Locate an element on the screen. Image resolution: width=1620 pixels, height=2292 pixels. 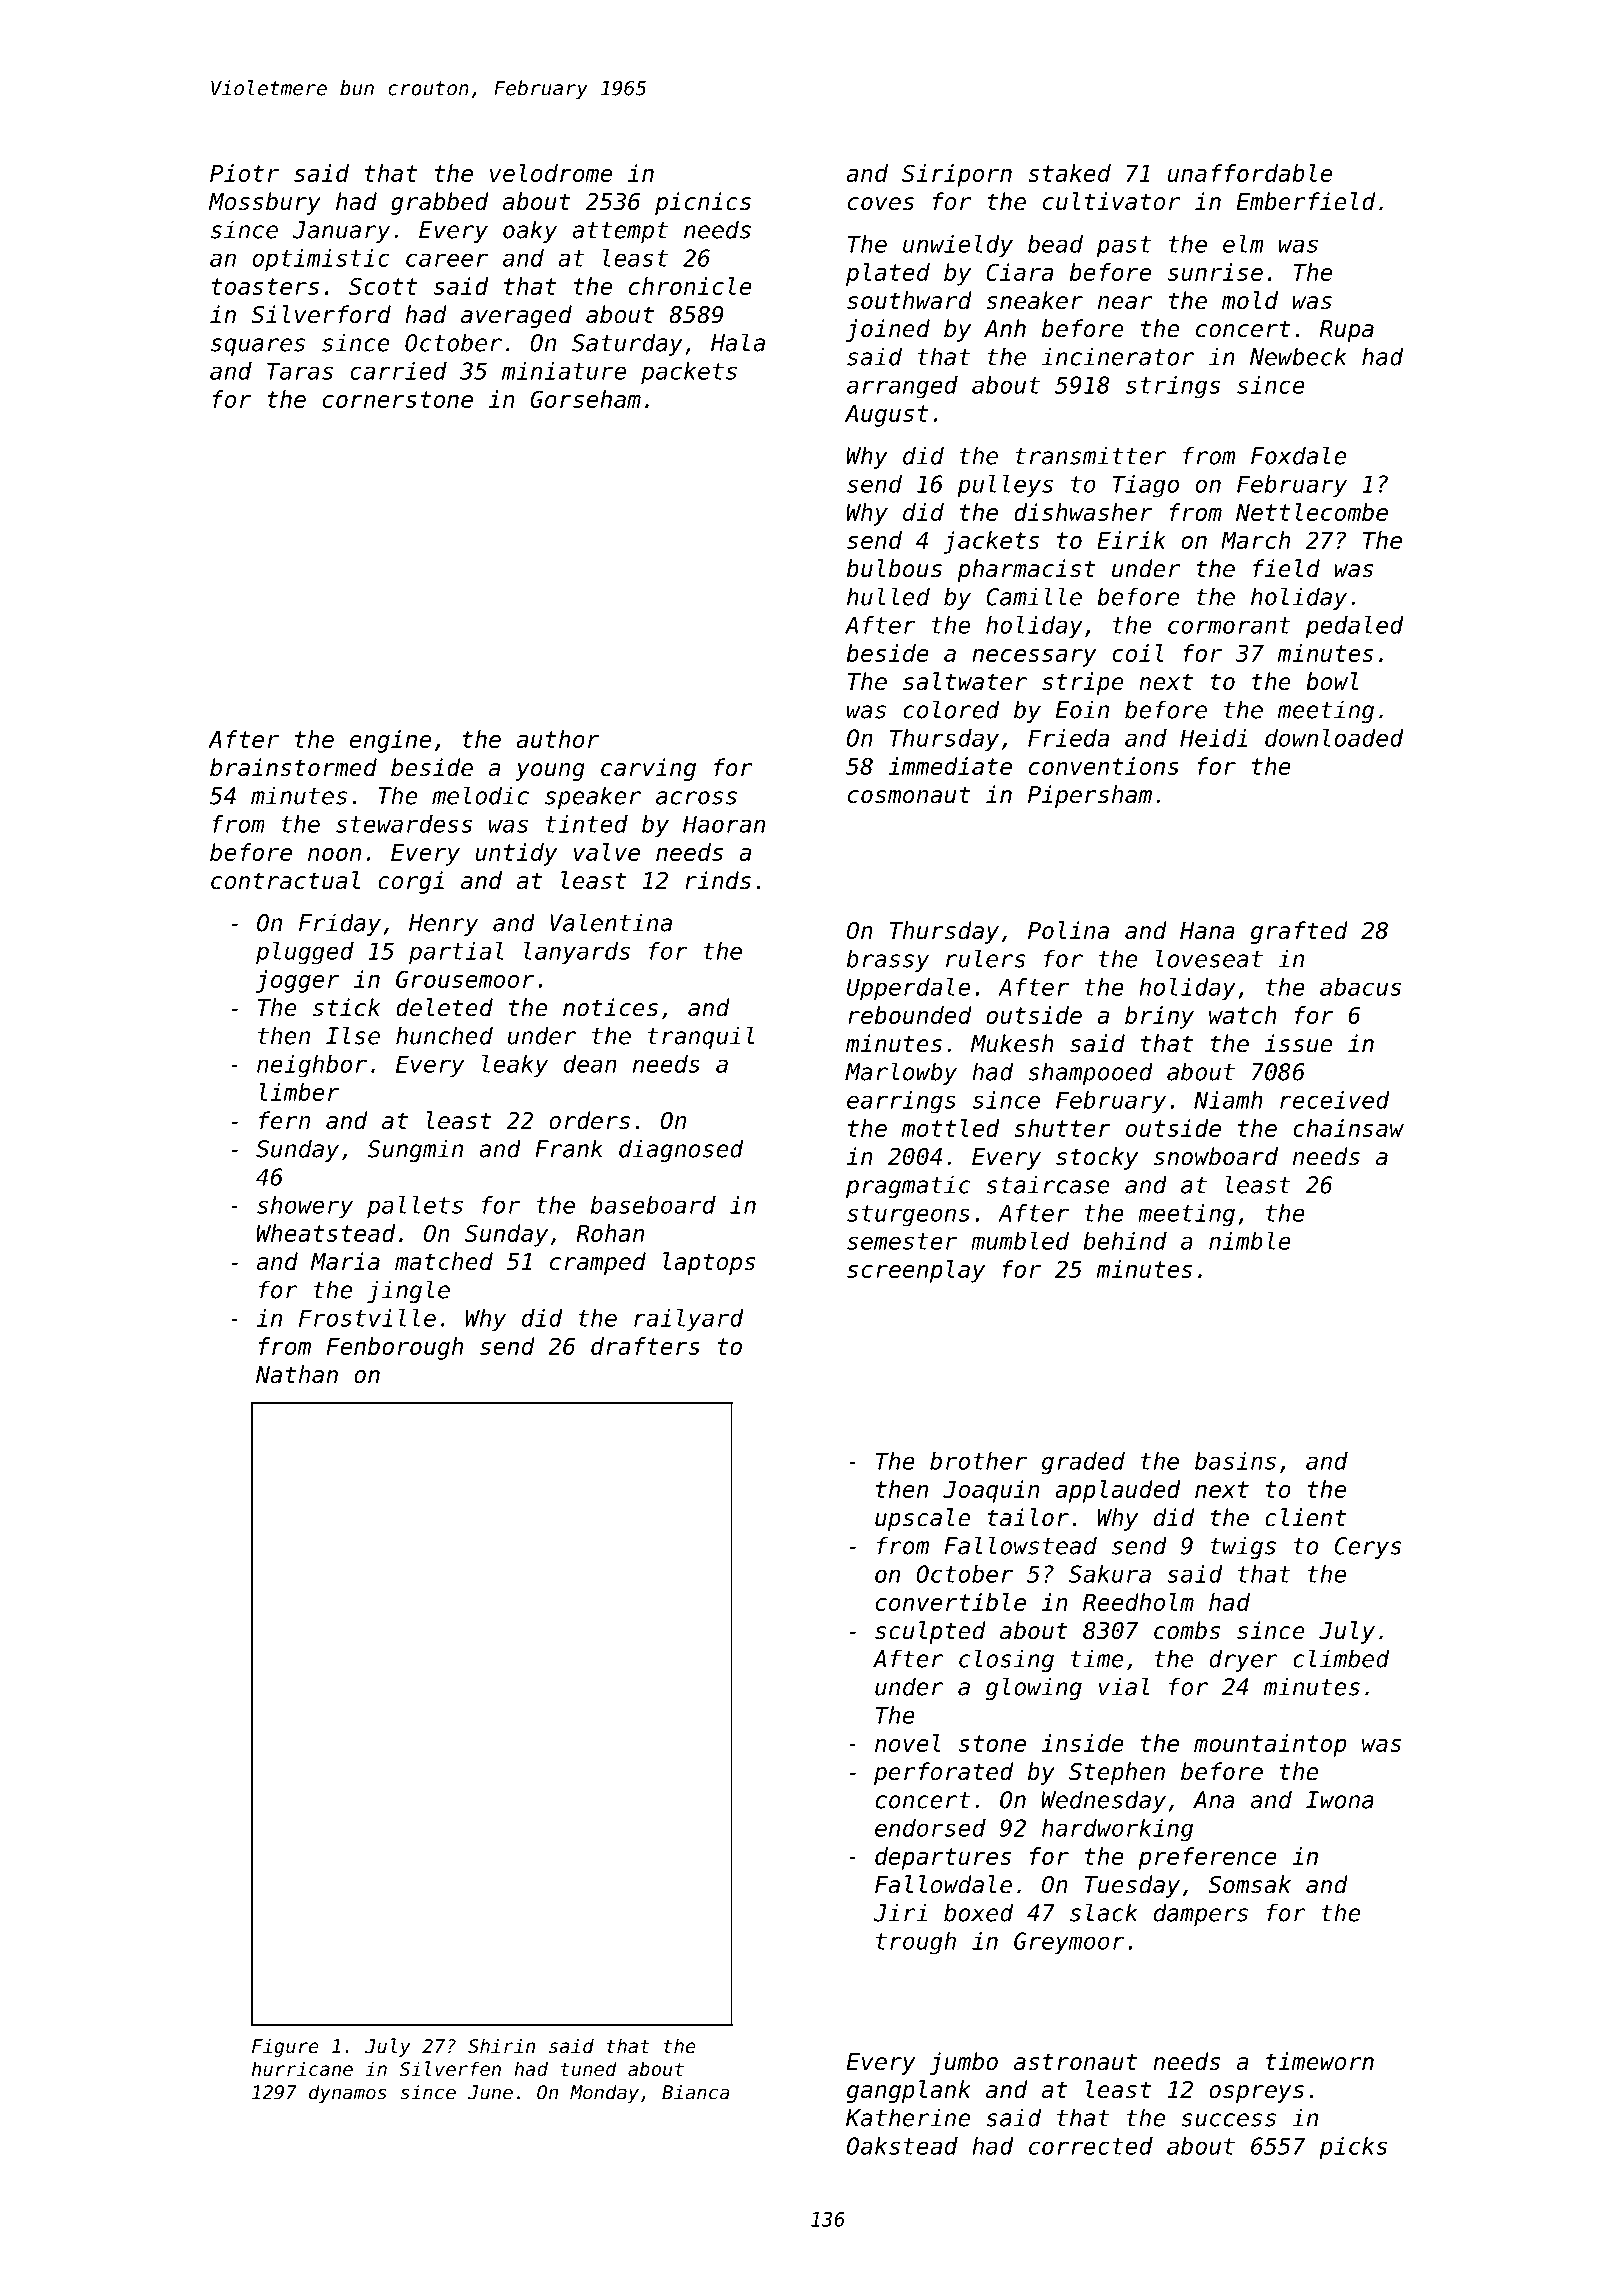
Gorseham is located at coordinates (585, 399).
